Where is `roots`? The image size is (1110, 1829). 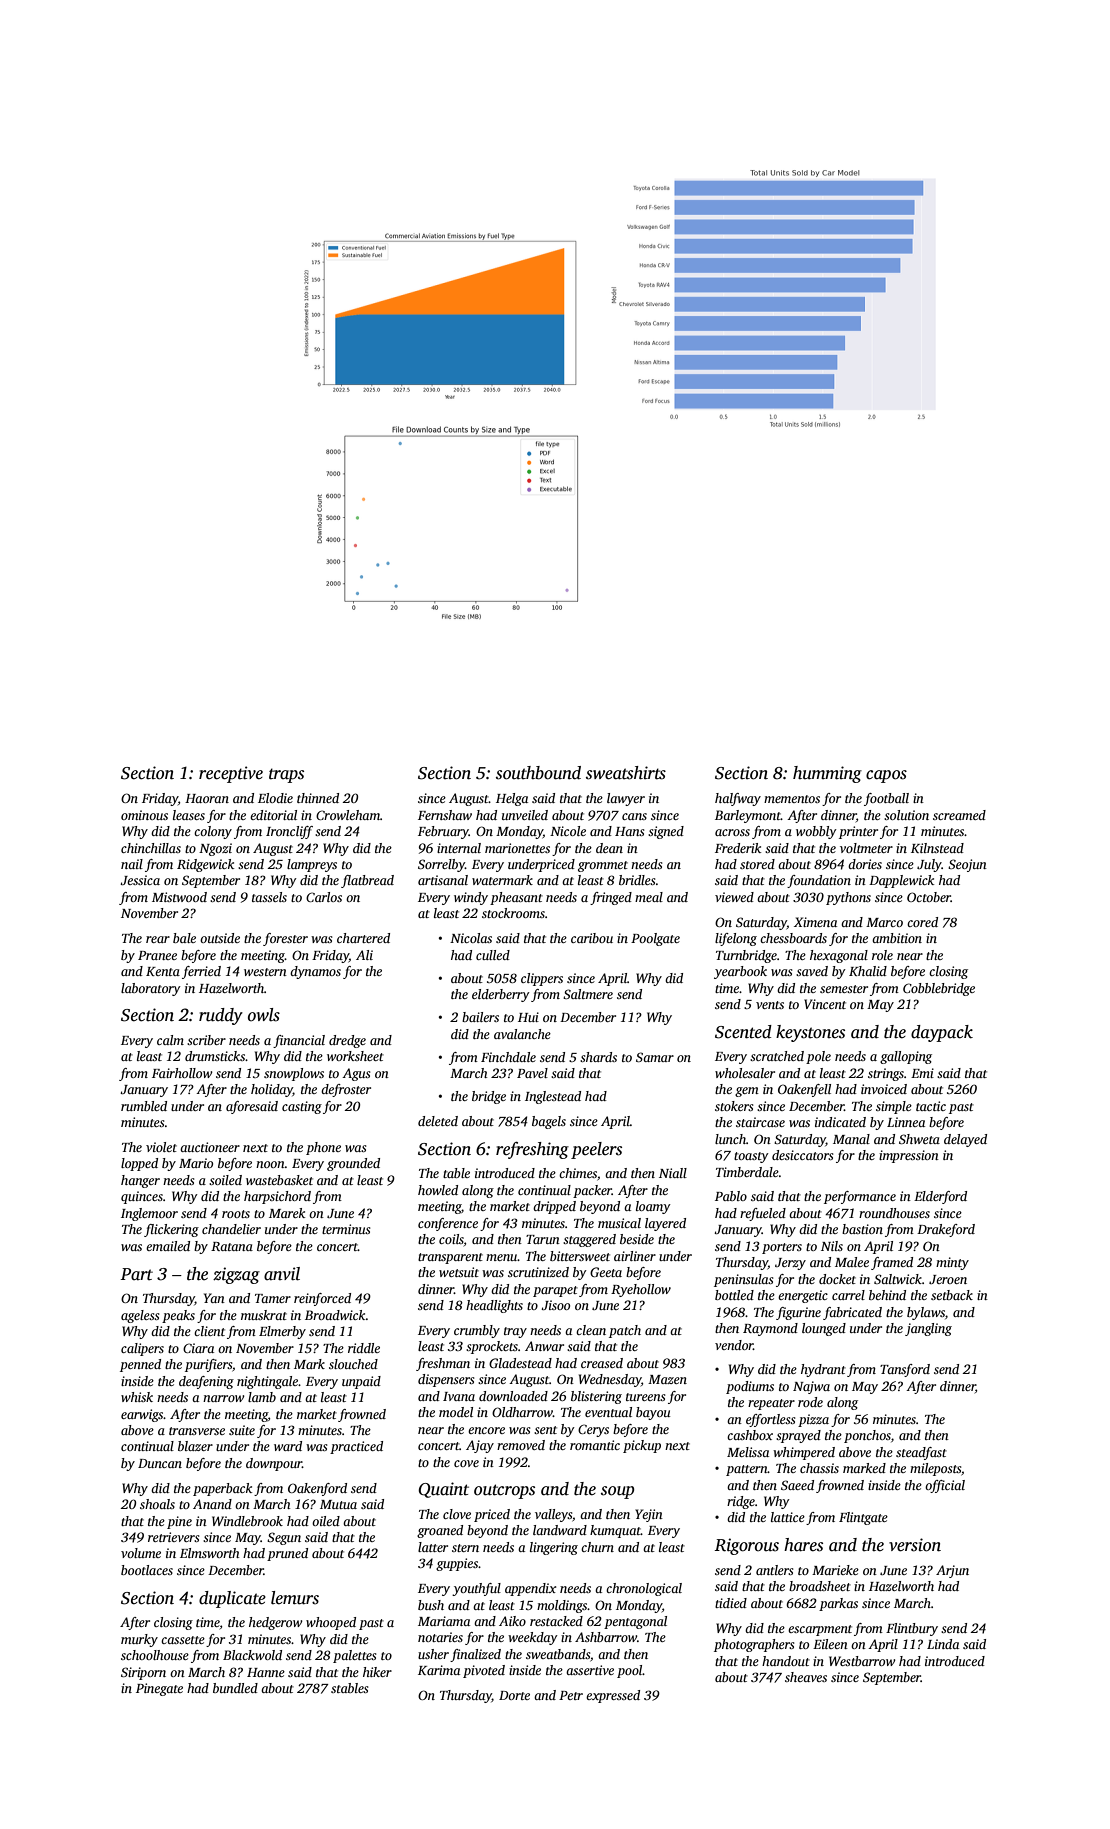 roots is located at coordinates (236, 1214).
